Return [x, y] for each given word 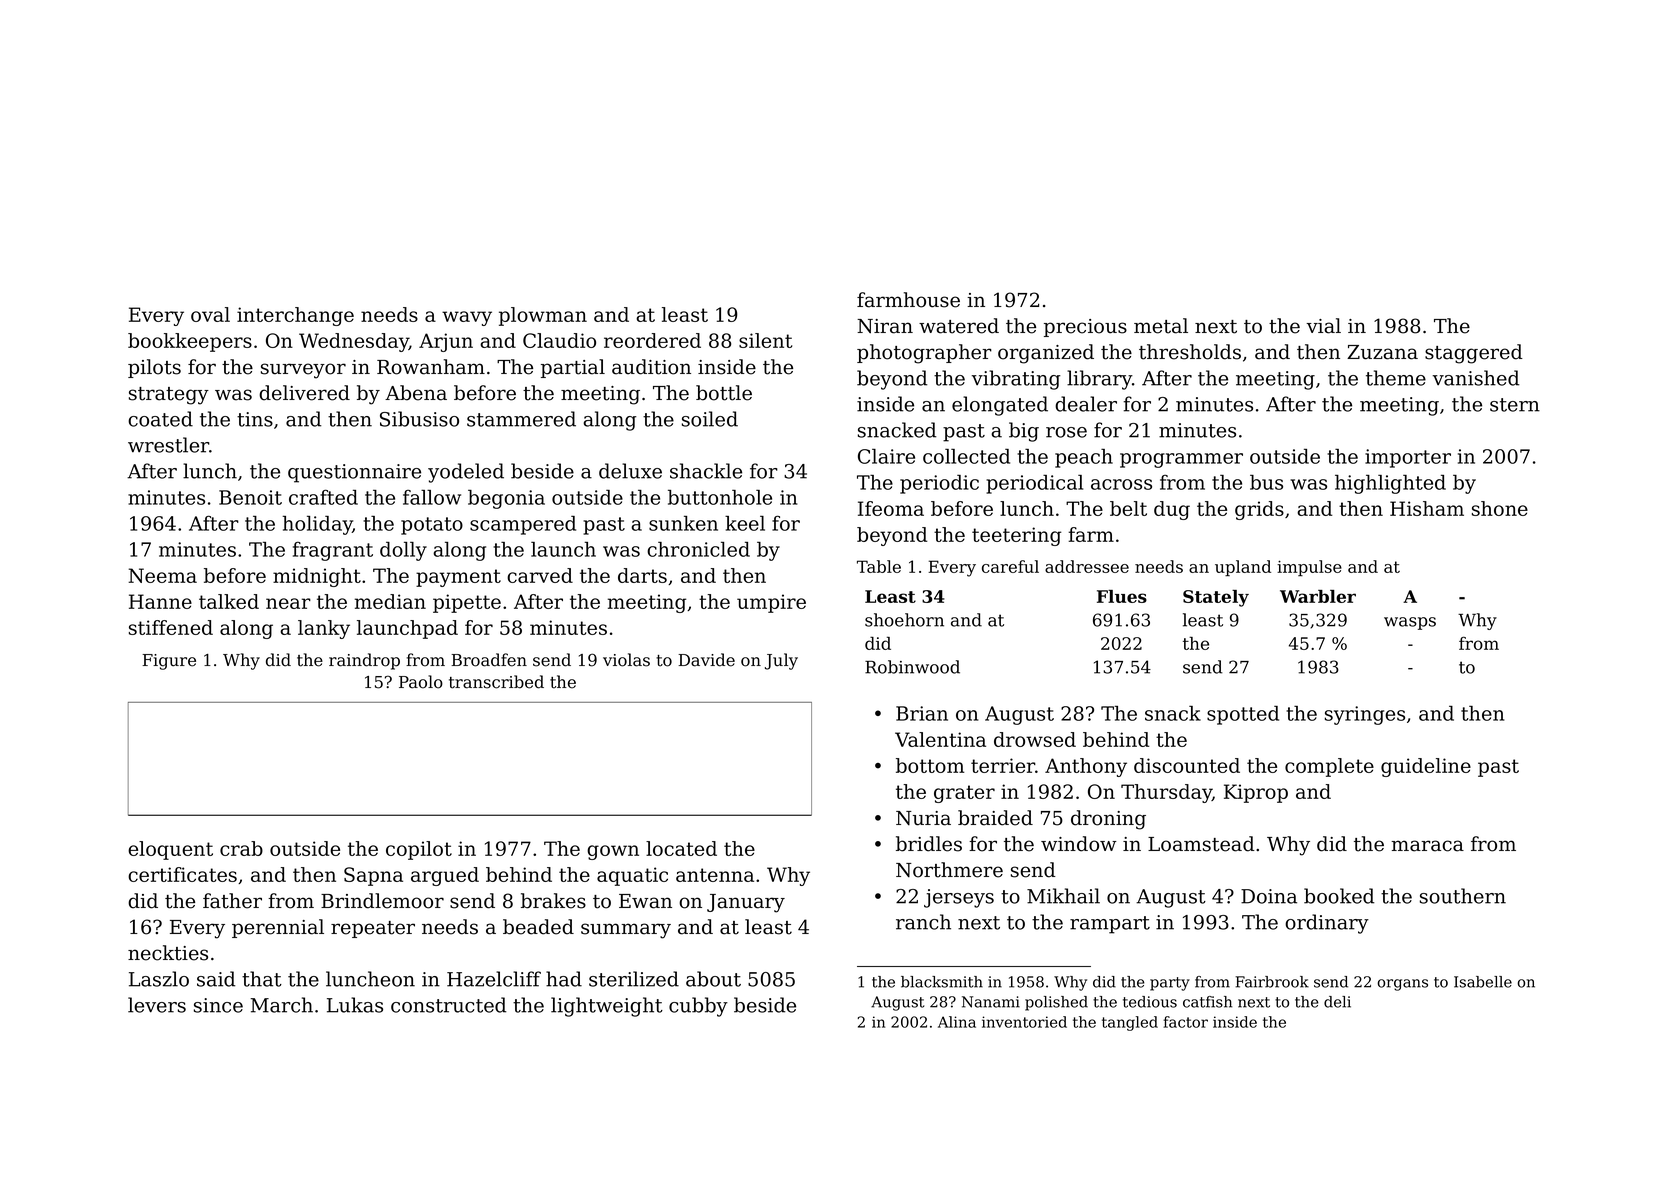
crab [241, 848]
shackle [706, 471]
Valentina [940, 739]
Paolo [421, 682]
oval [210, 314]
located [681, 848]
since [218, 1005]
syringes [1365, 715]
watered [959, 326]
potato [432, 526]
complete [1329, 767]
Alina [957, 1022]
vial [1323, 326]
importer [1408, 458]
